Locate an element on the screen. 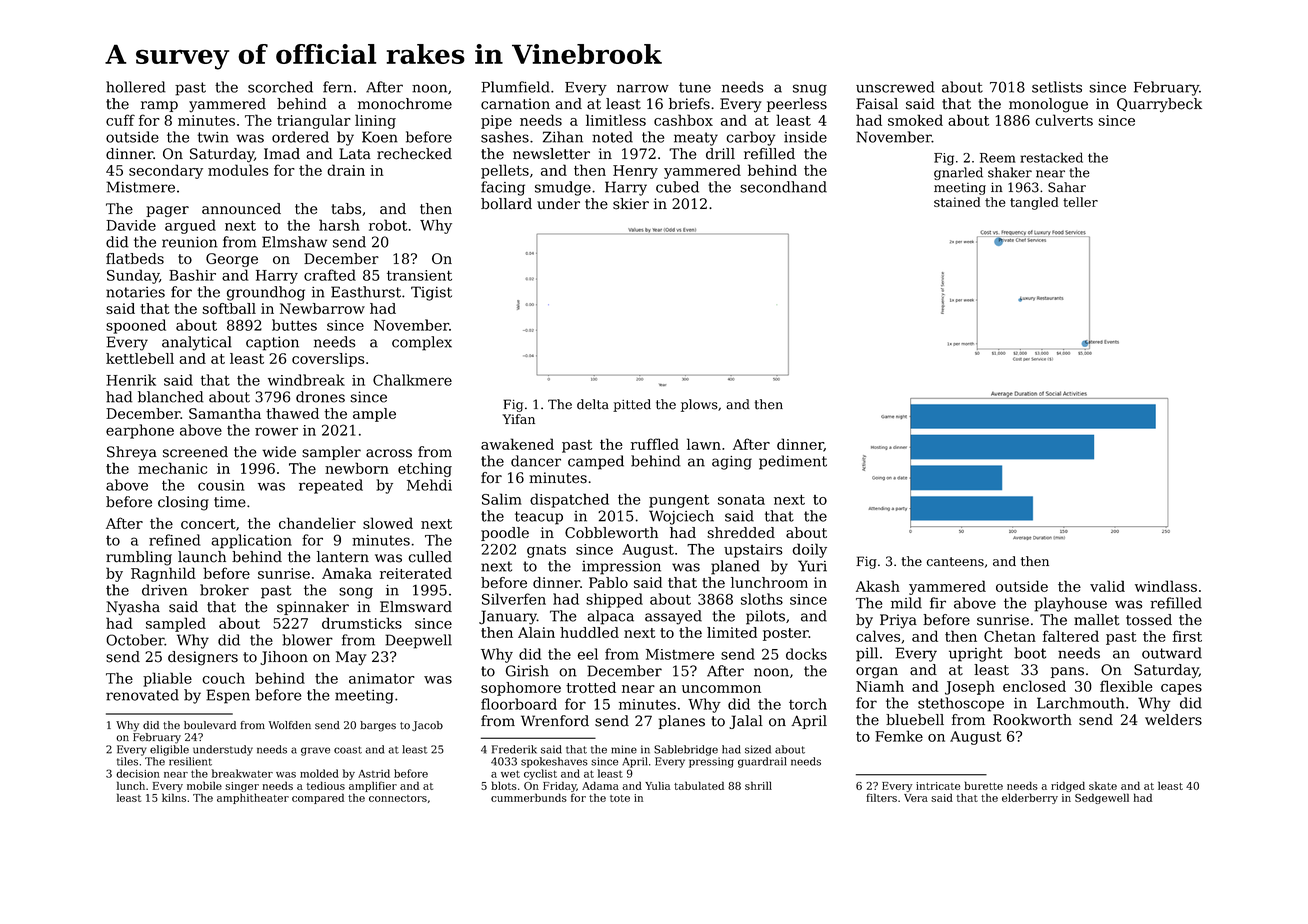  briefs is located at coordinates (689, 104).
